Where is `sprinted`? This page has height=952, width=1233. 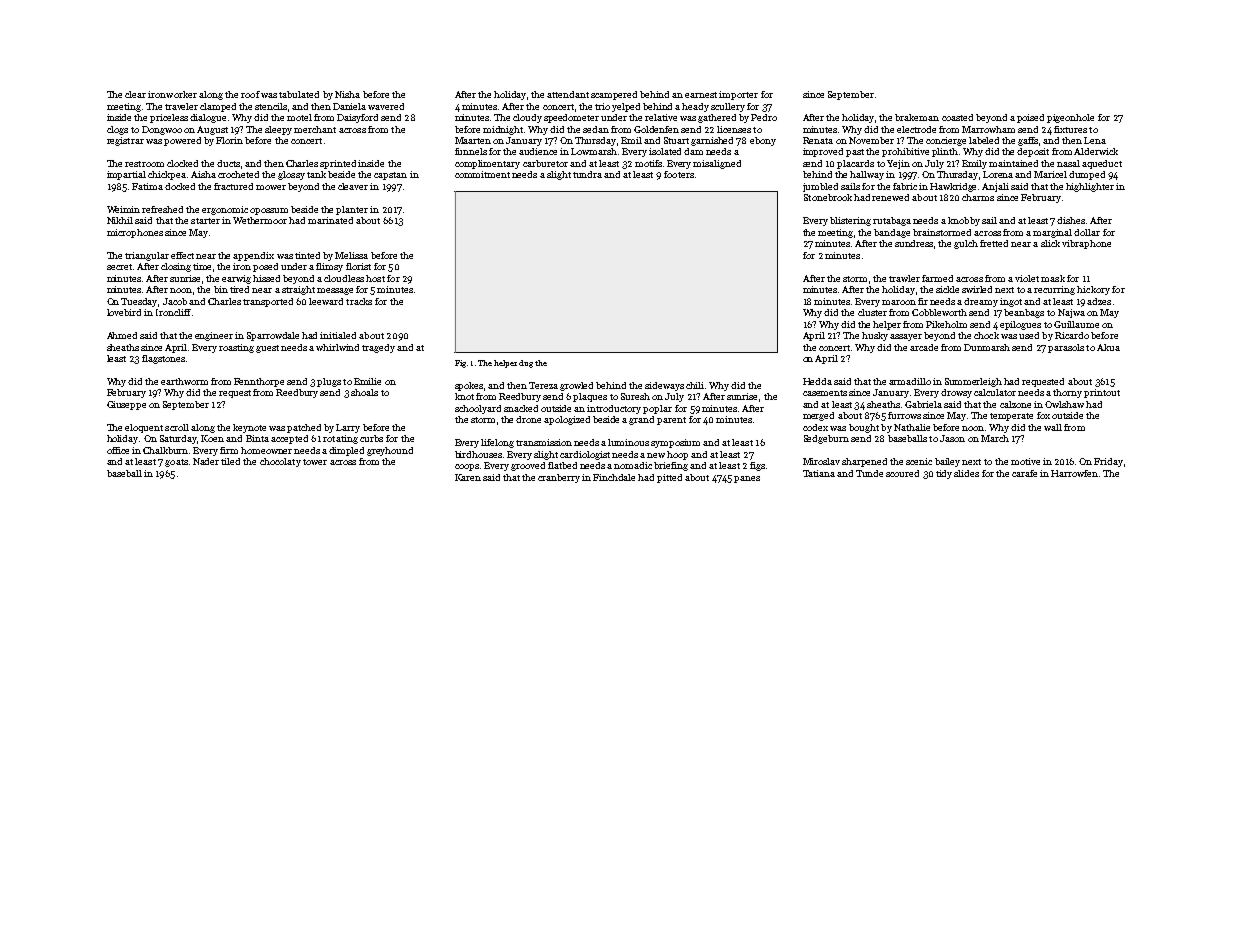
sprinted is located at coordinates (338, 164).
